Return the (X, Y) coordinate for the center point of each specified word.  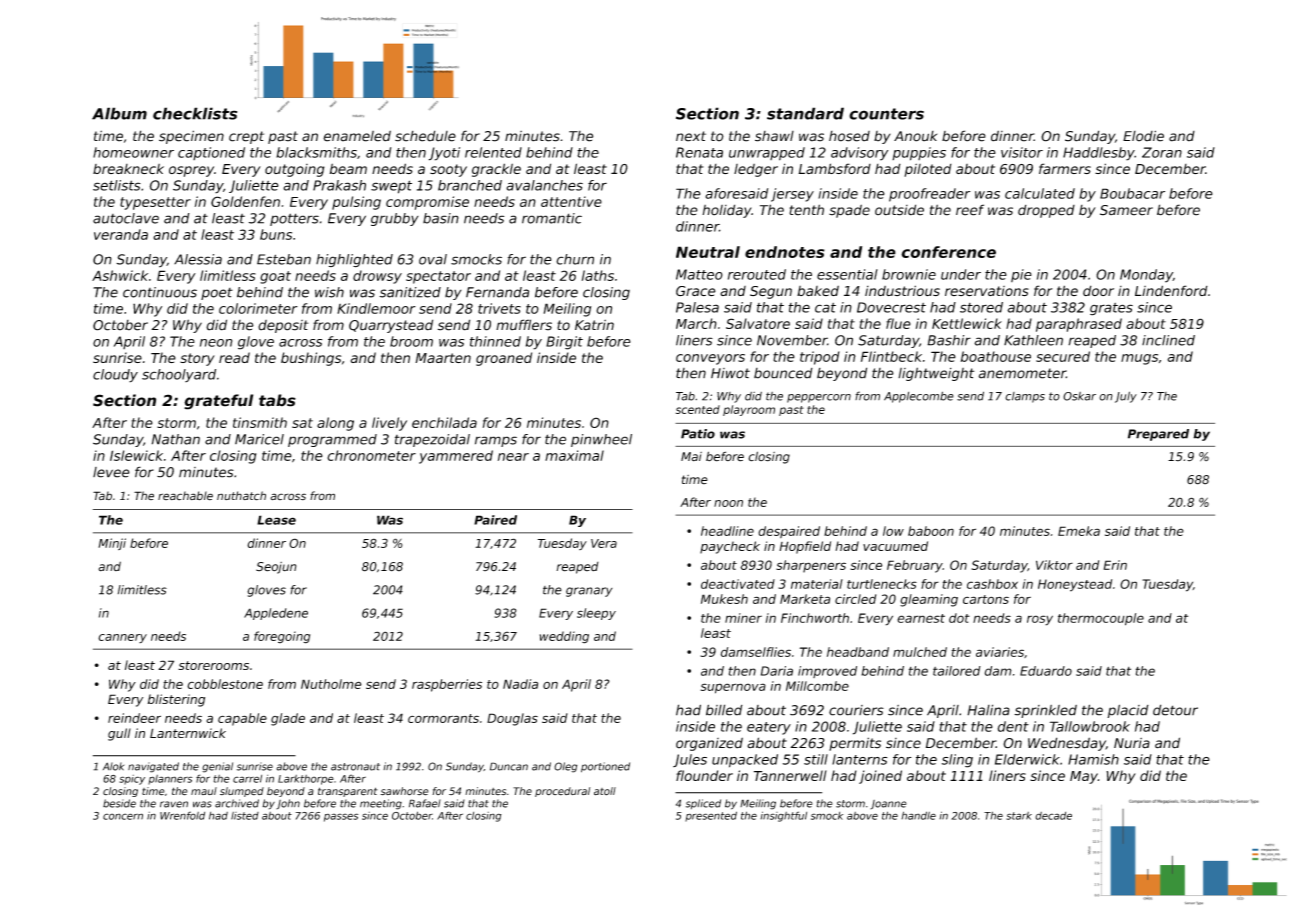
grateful (218, 402)
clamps (1025, 397)
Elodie (1143, 136)
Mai (691, 457)
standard (805, 113)
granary (589, 592)
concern (123, 816)
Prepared (1158, 435)
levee (111, 472)
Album (119, 113)
